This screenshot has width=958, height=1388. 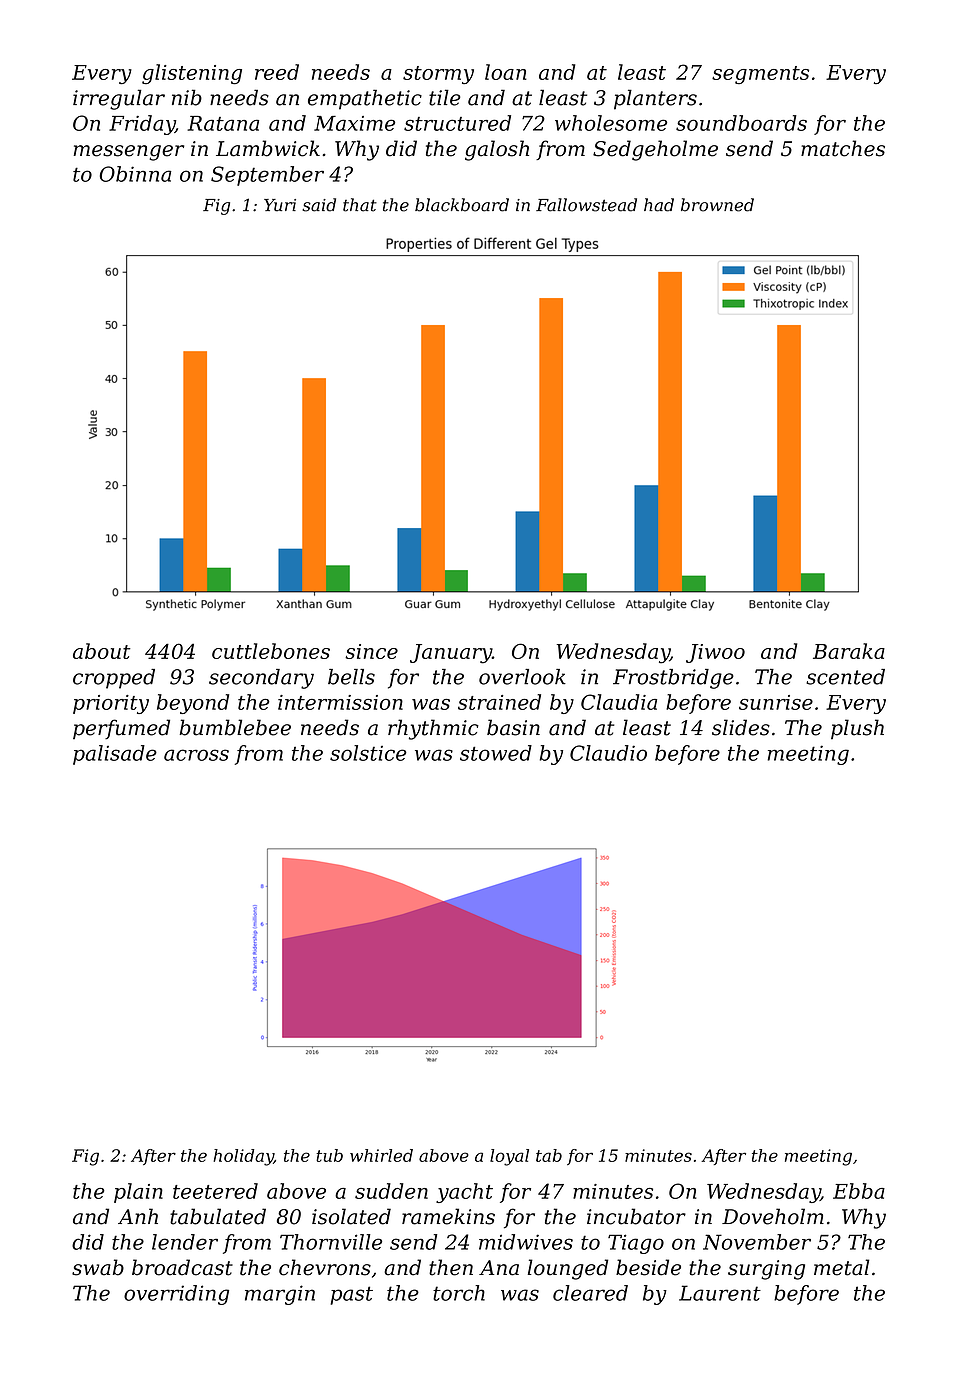 What do you see at coordinates (438, 75) in the screenshot?
I see `stormy` at bounding box center [438, 75].
